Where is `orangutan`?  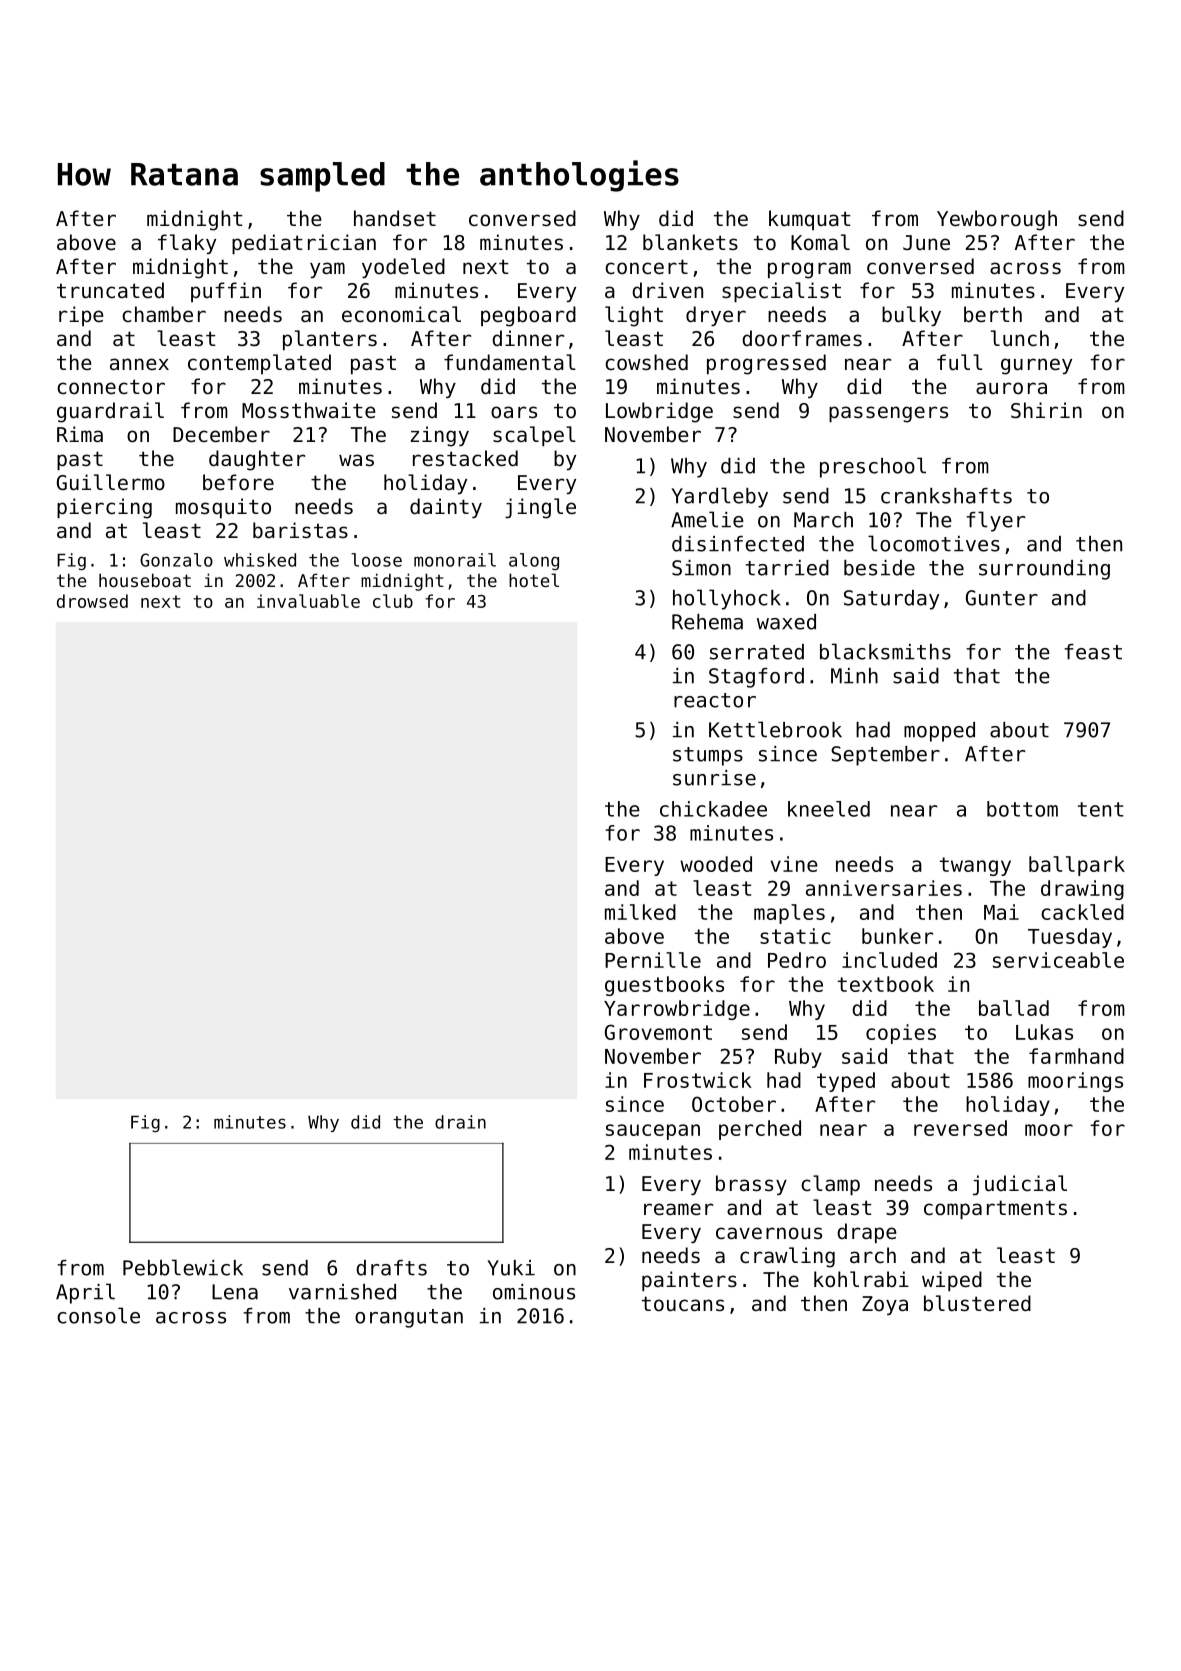 orangutan is located at coordinates (409, 1318).
